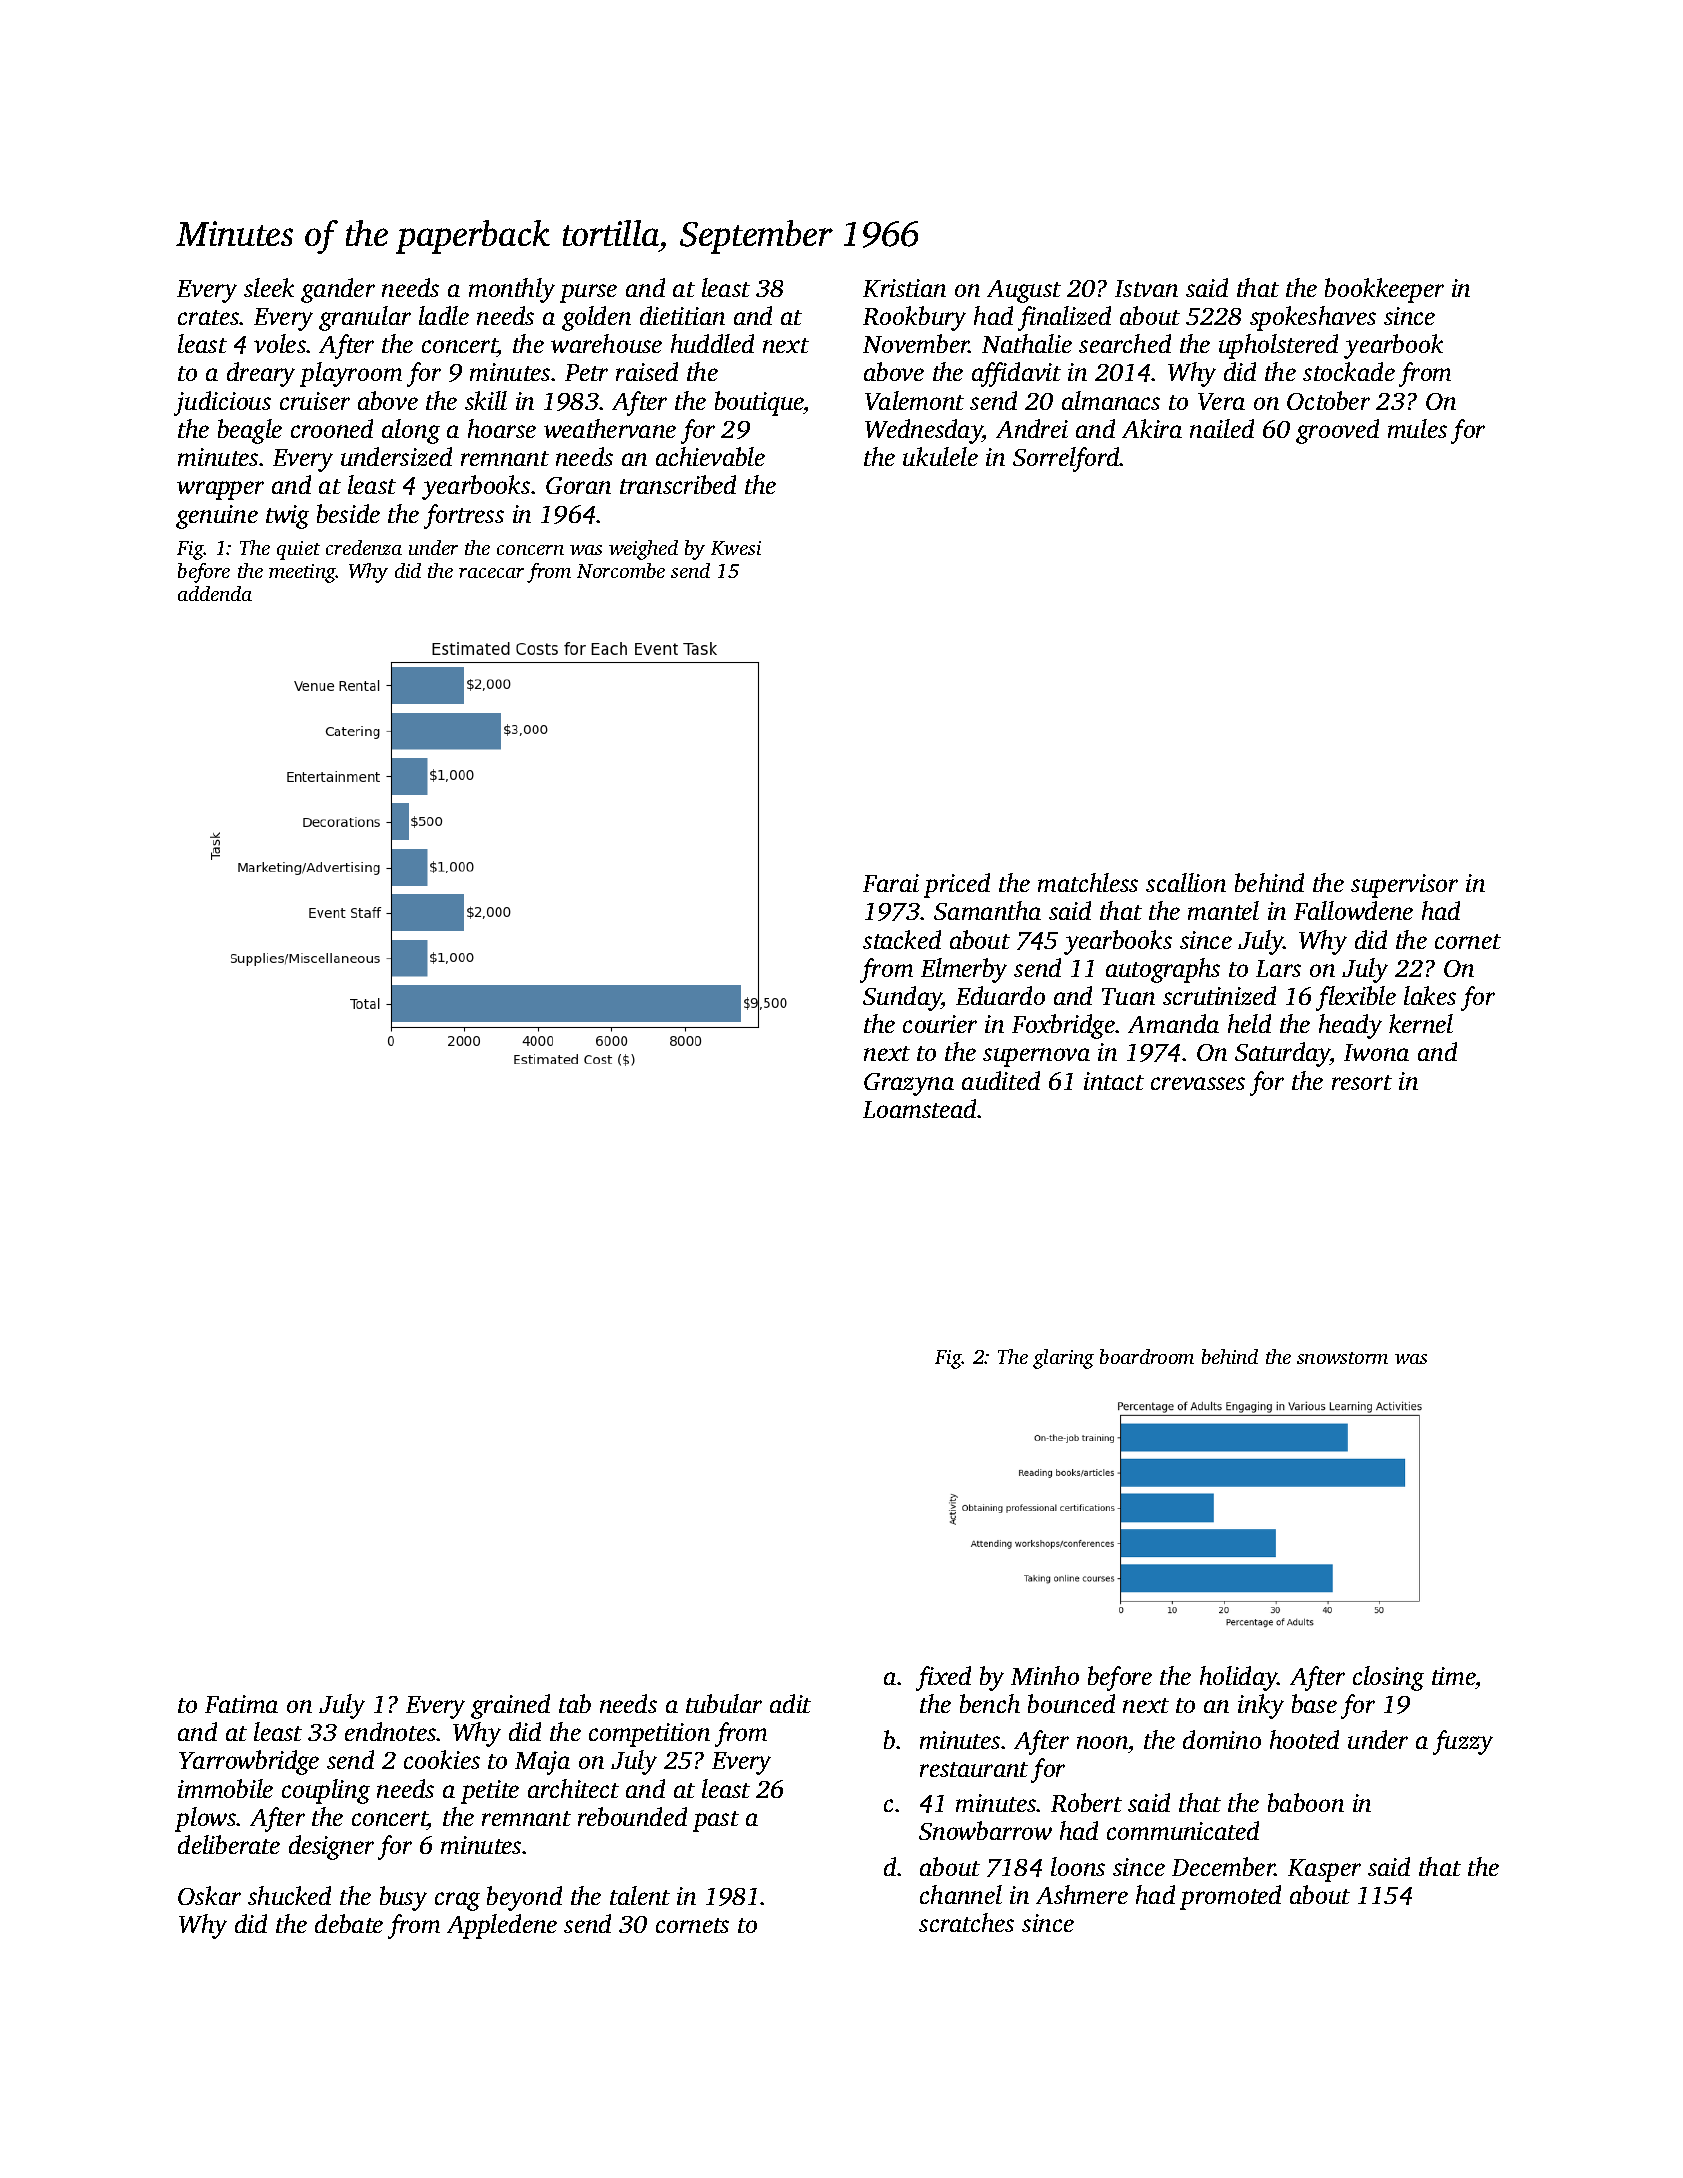 Image resolution: width=1683 pixels, height=2178 pixels. I want to click on Fatima, so click(241, 1704).
